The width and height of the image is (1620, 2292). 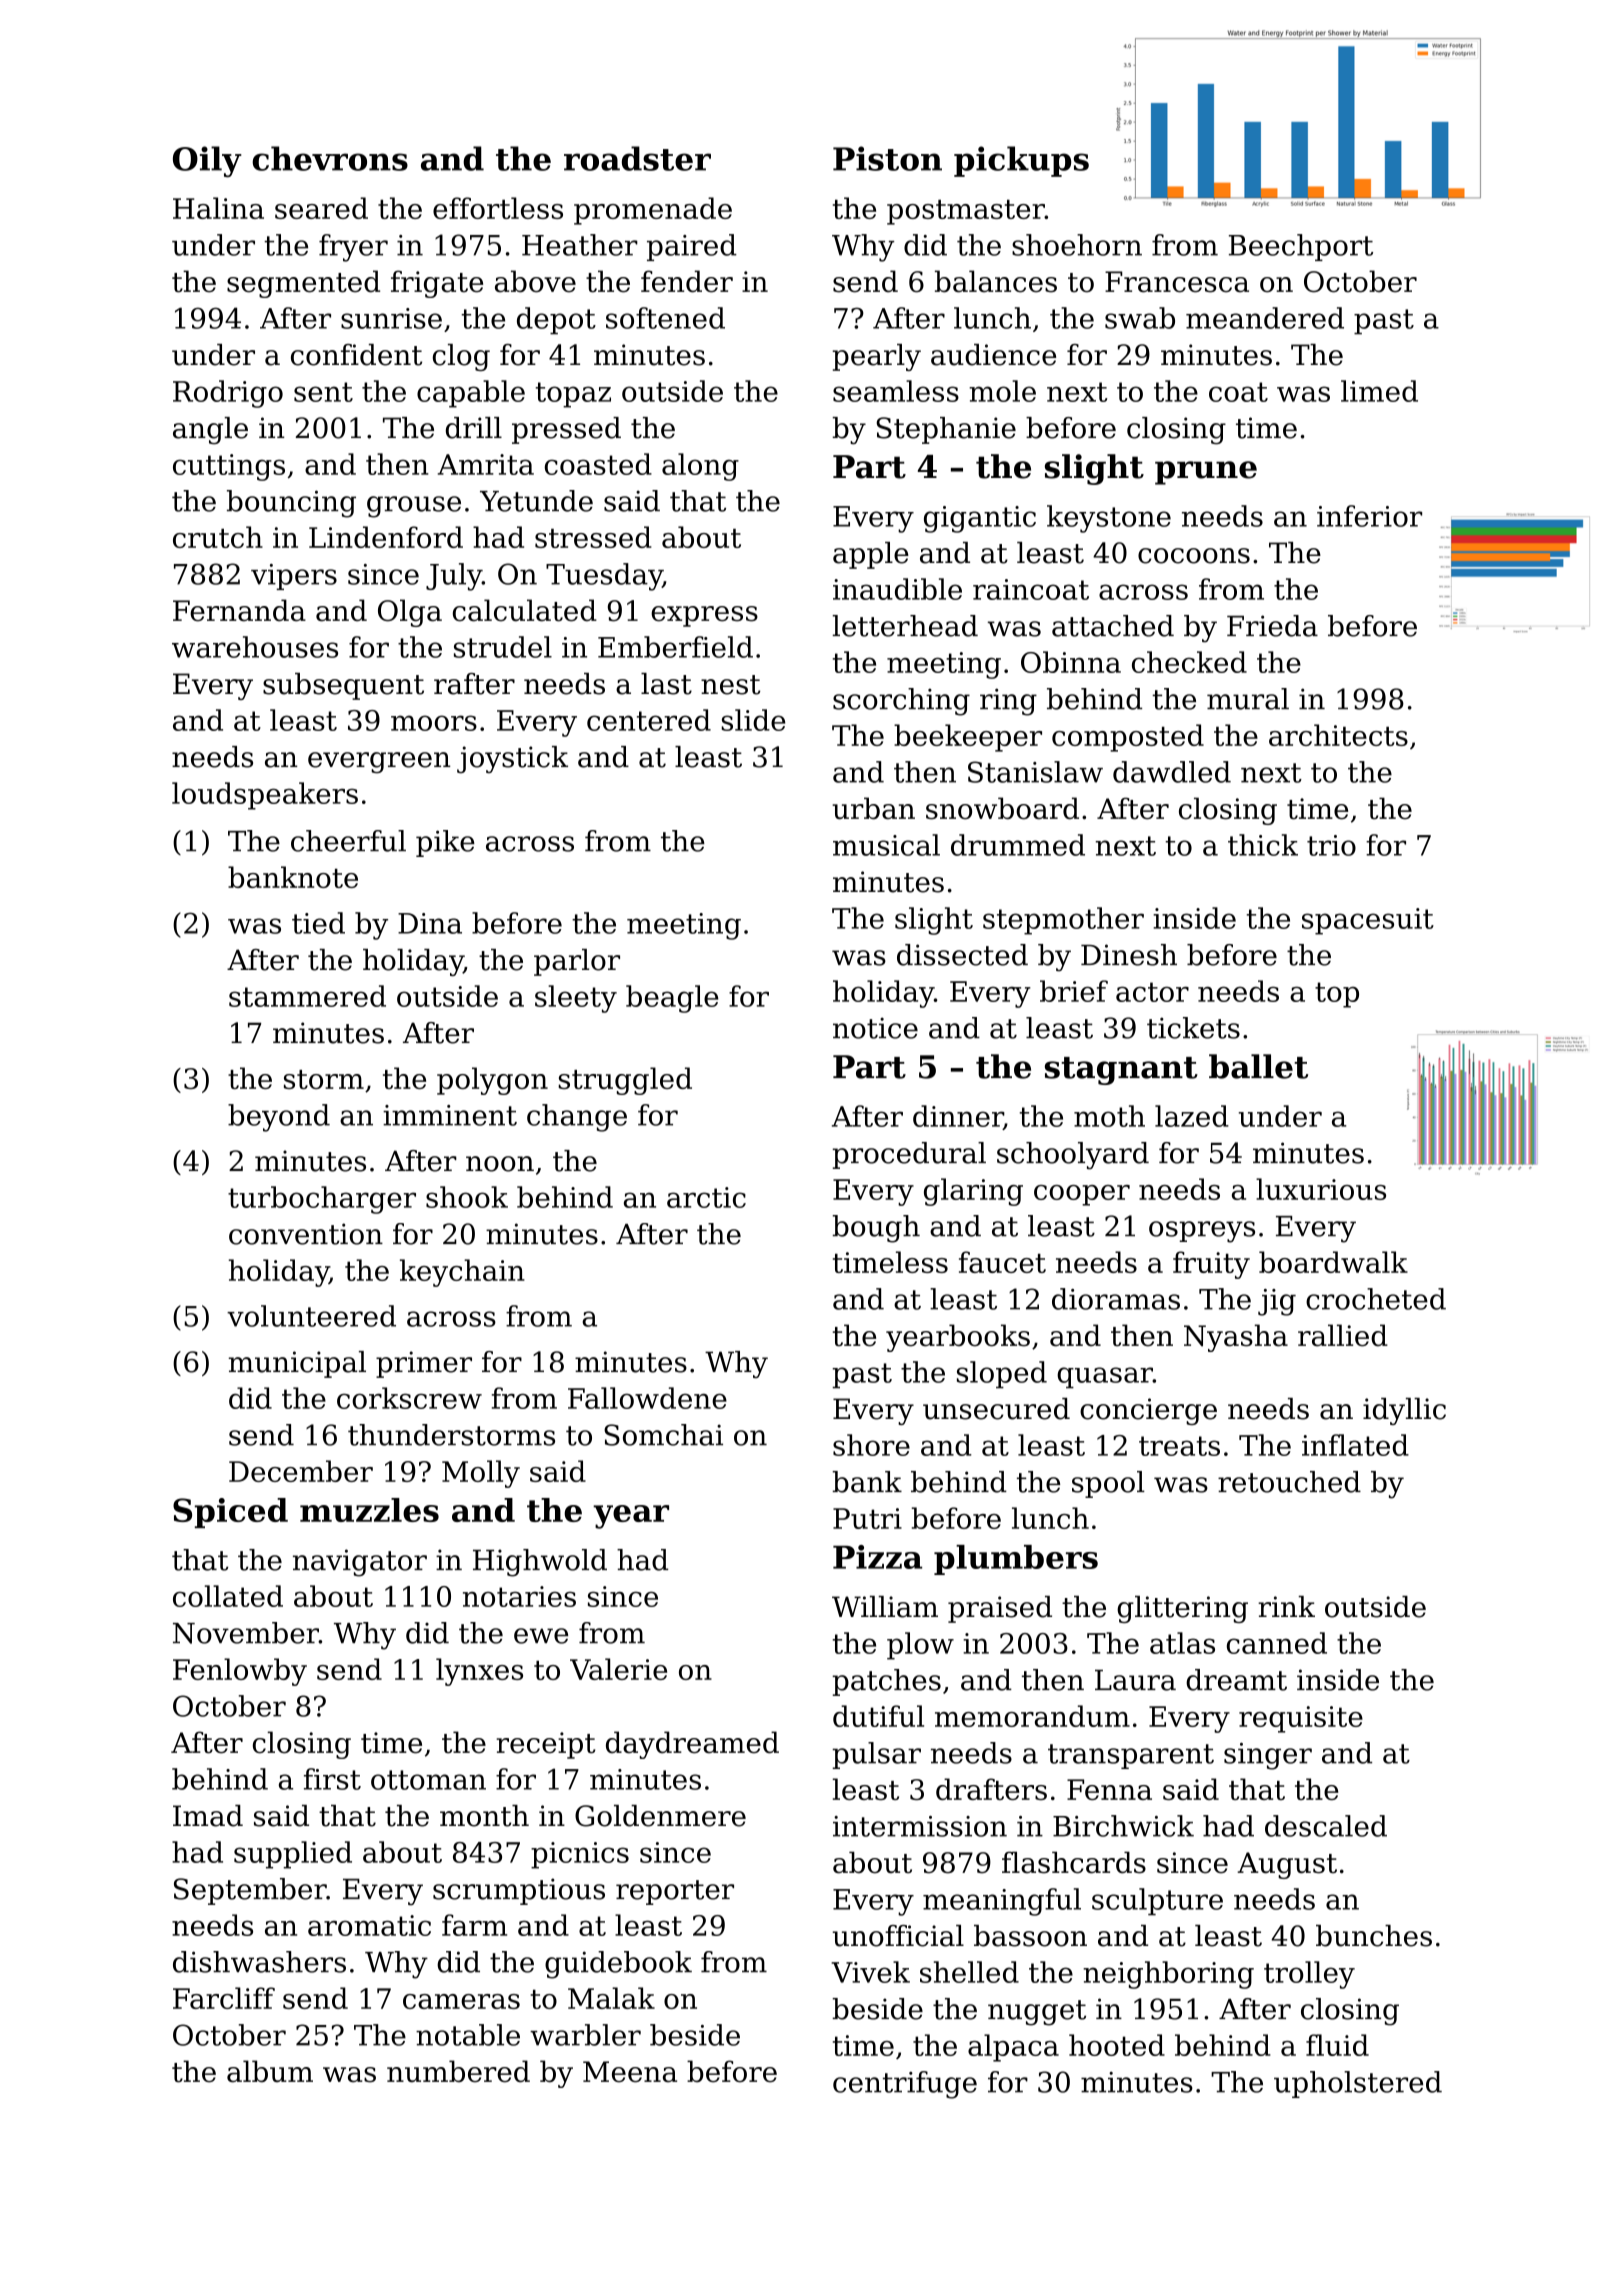 What do you see at coordinates (1021, 161) in the image?
I see `pickups` at bounding box center [1021, 161].
